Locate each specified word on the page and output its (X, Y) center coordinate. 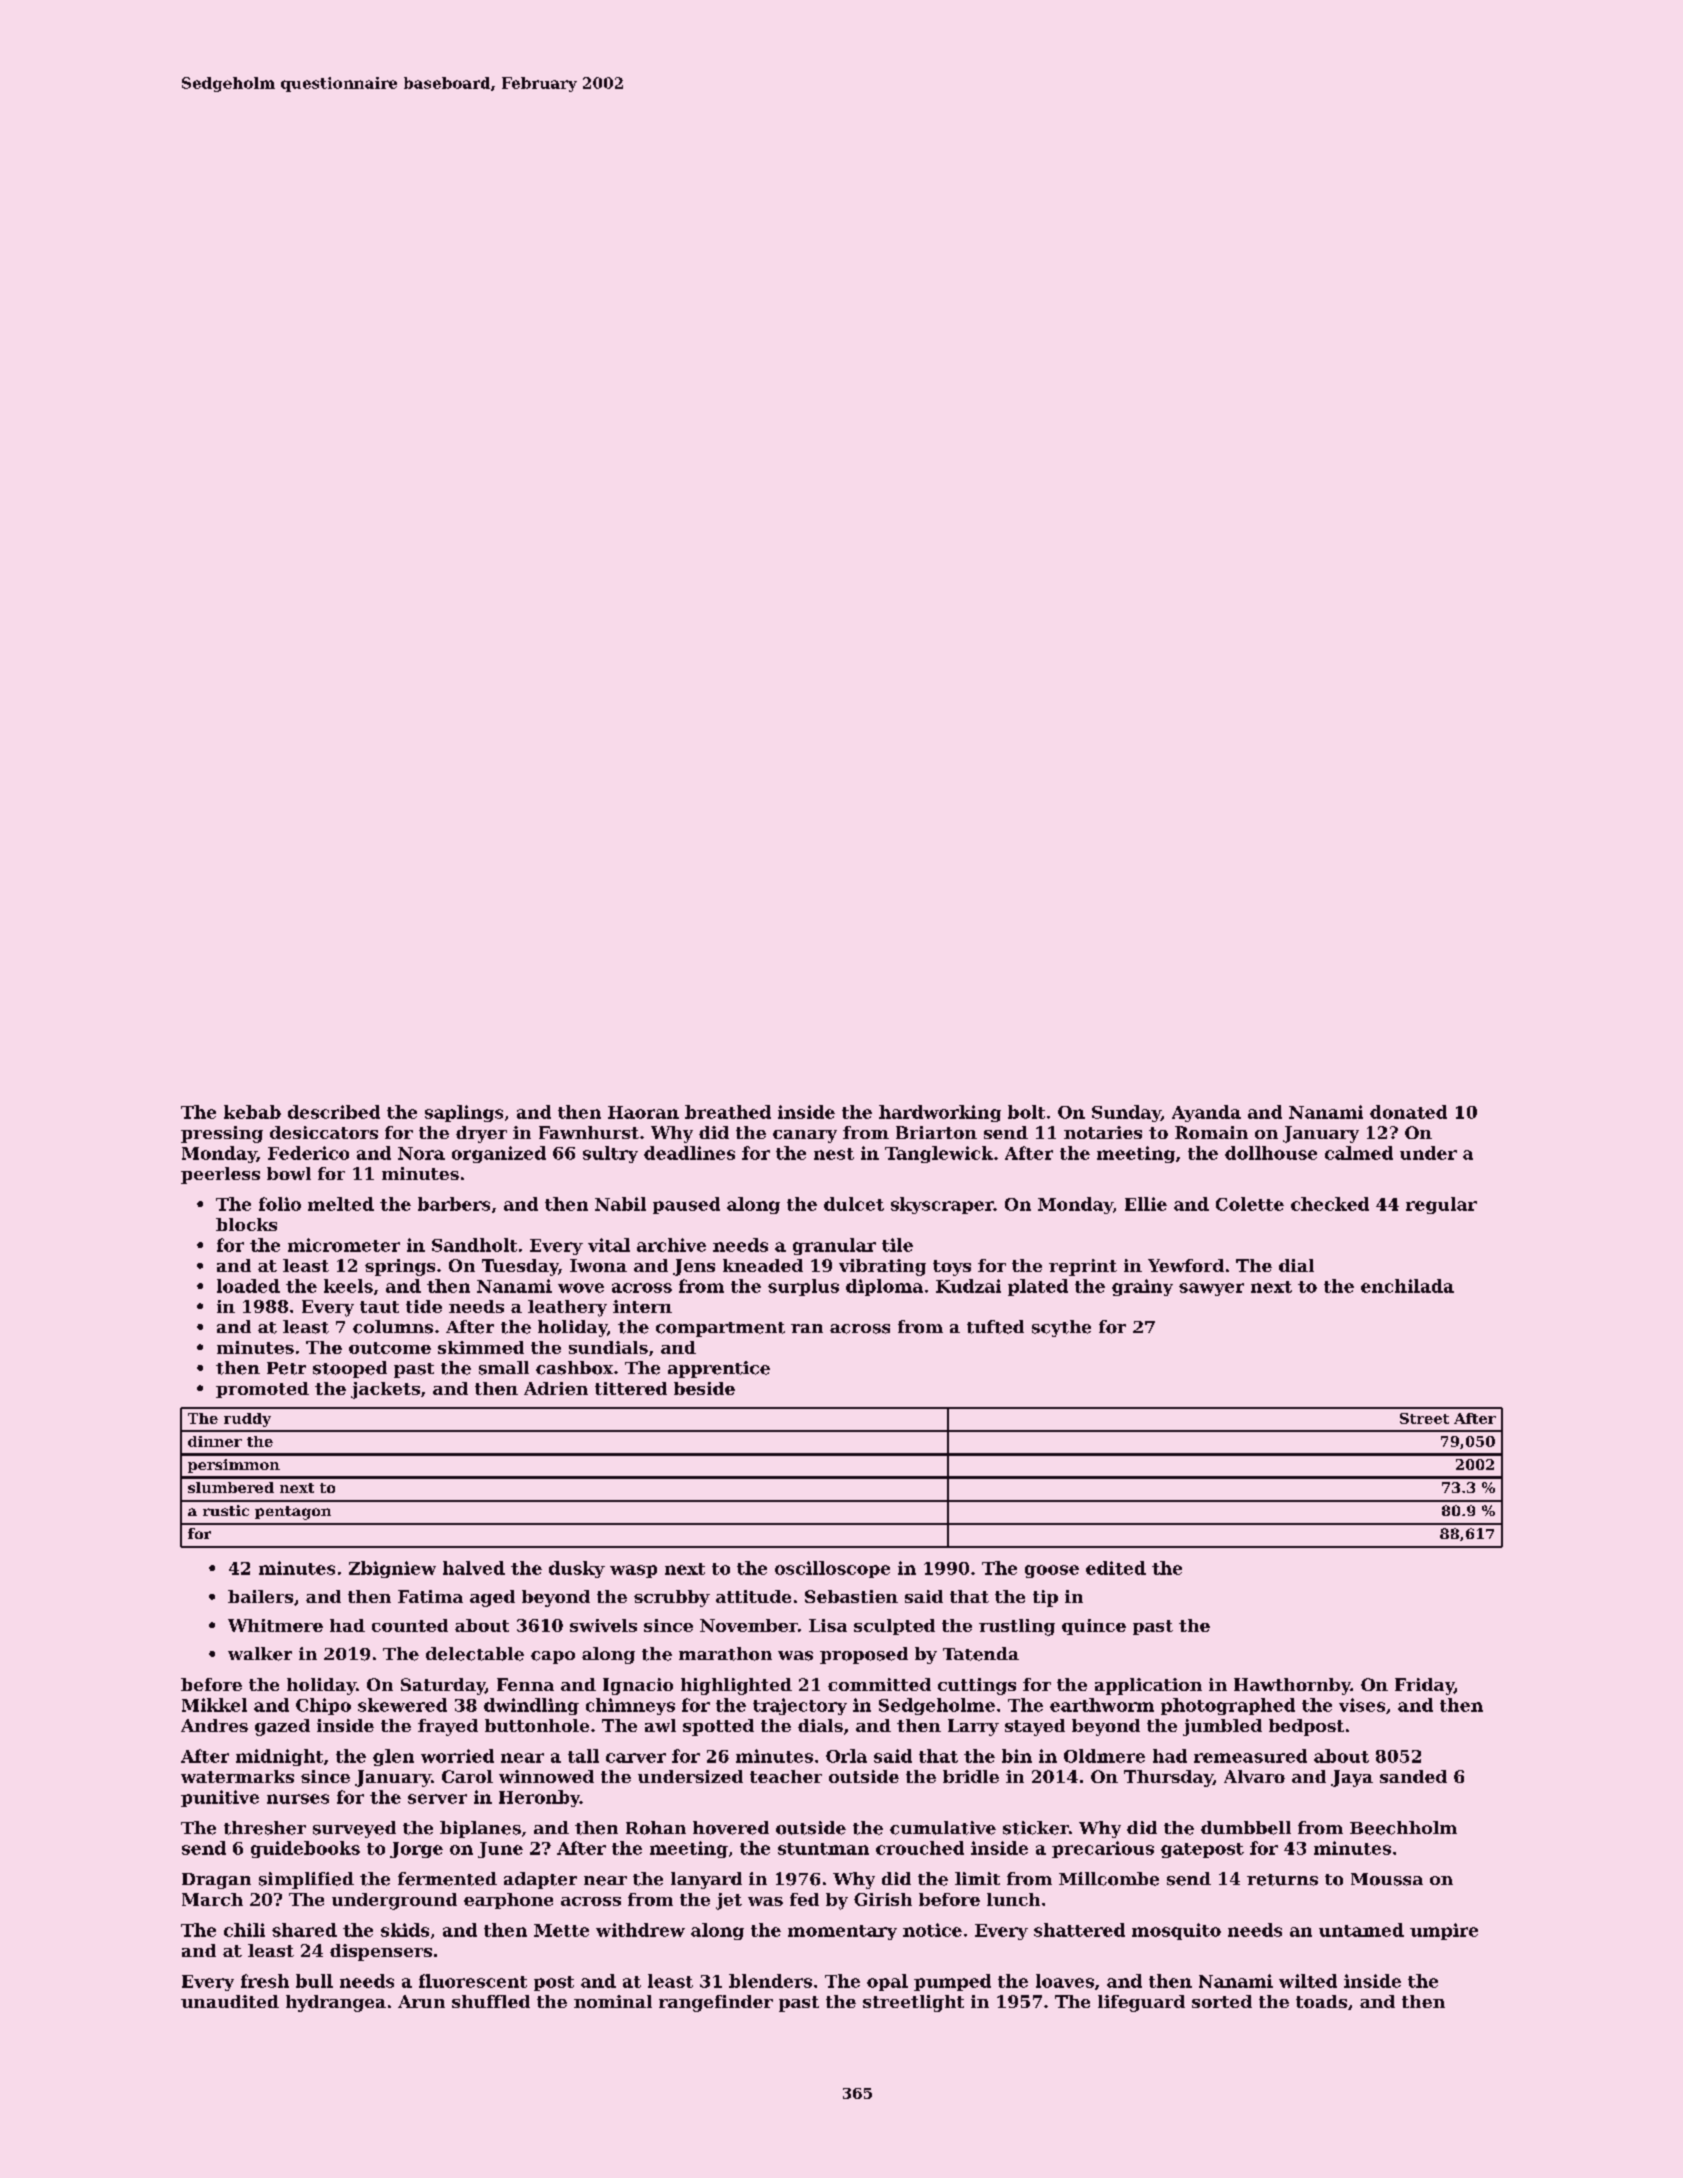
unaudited (230, 2001)
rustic (226, 1510)
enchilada (1407, 1286)
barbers (454, 1204)
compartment (720, 1329)
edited (1116, 1568)
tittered (631, 1388)
